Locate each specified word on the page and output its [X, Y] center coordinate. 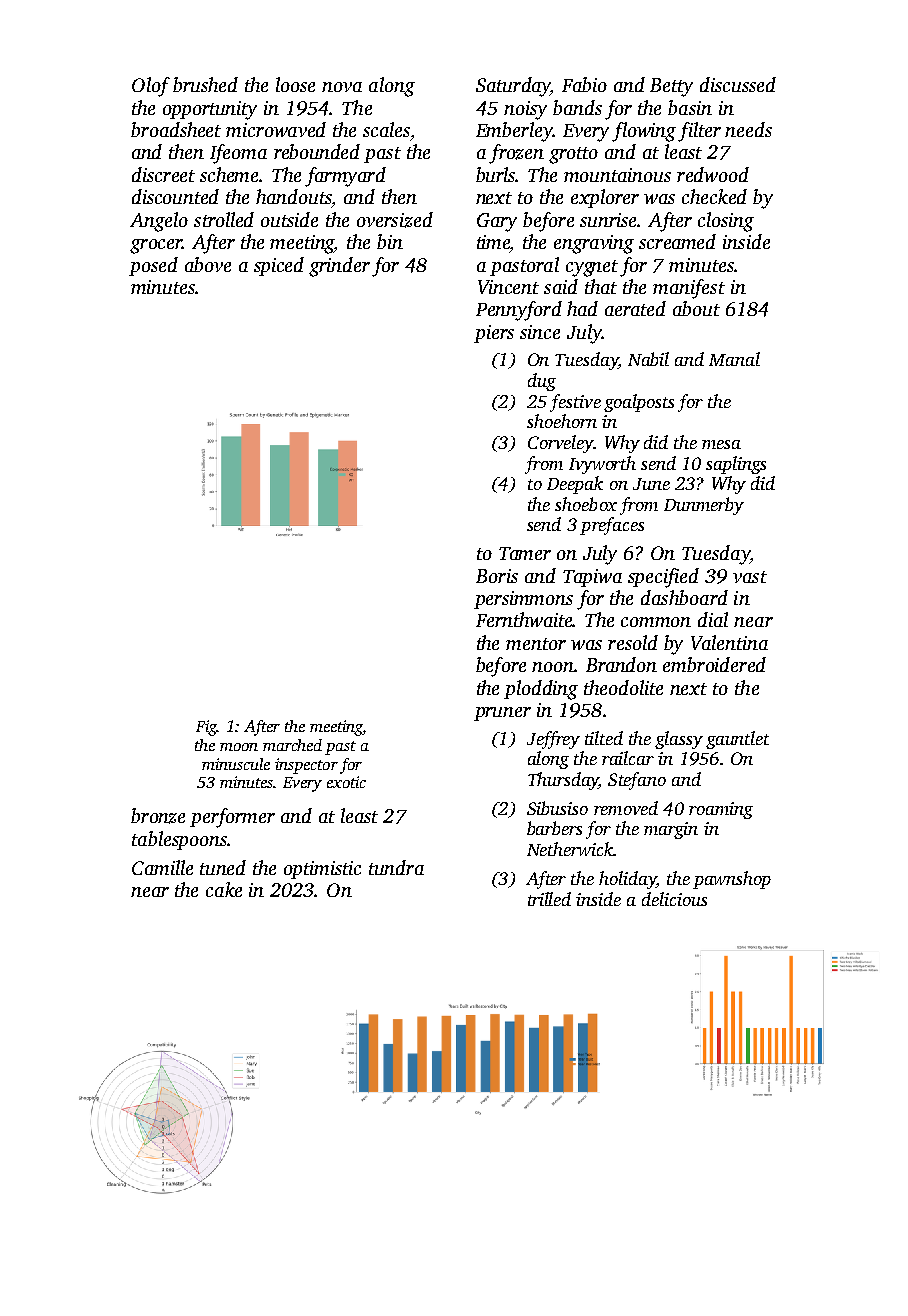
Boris [497, 576]
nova [342, 87]
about [696, 308]
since [540, 332]
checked [714, 196]
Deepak [575, 485]
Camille [162, 867]
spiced [279, 266]
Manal [734, 359]
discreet [163, 174]
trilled [549, 899]
